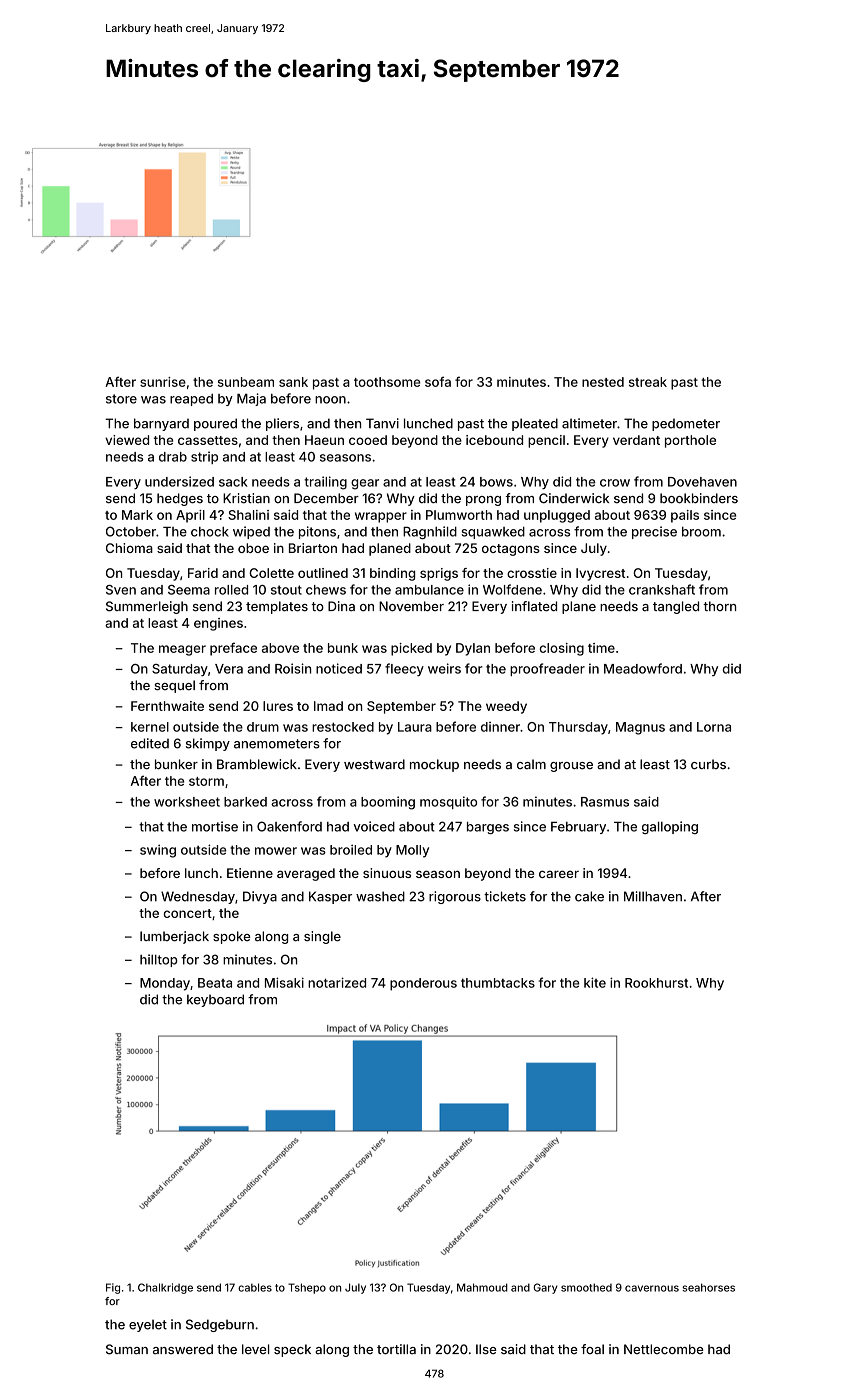  I want to click on speck, so click(292, 1350).
